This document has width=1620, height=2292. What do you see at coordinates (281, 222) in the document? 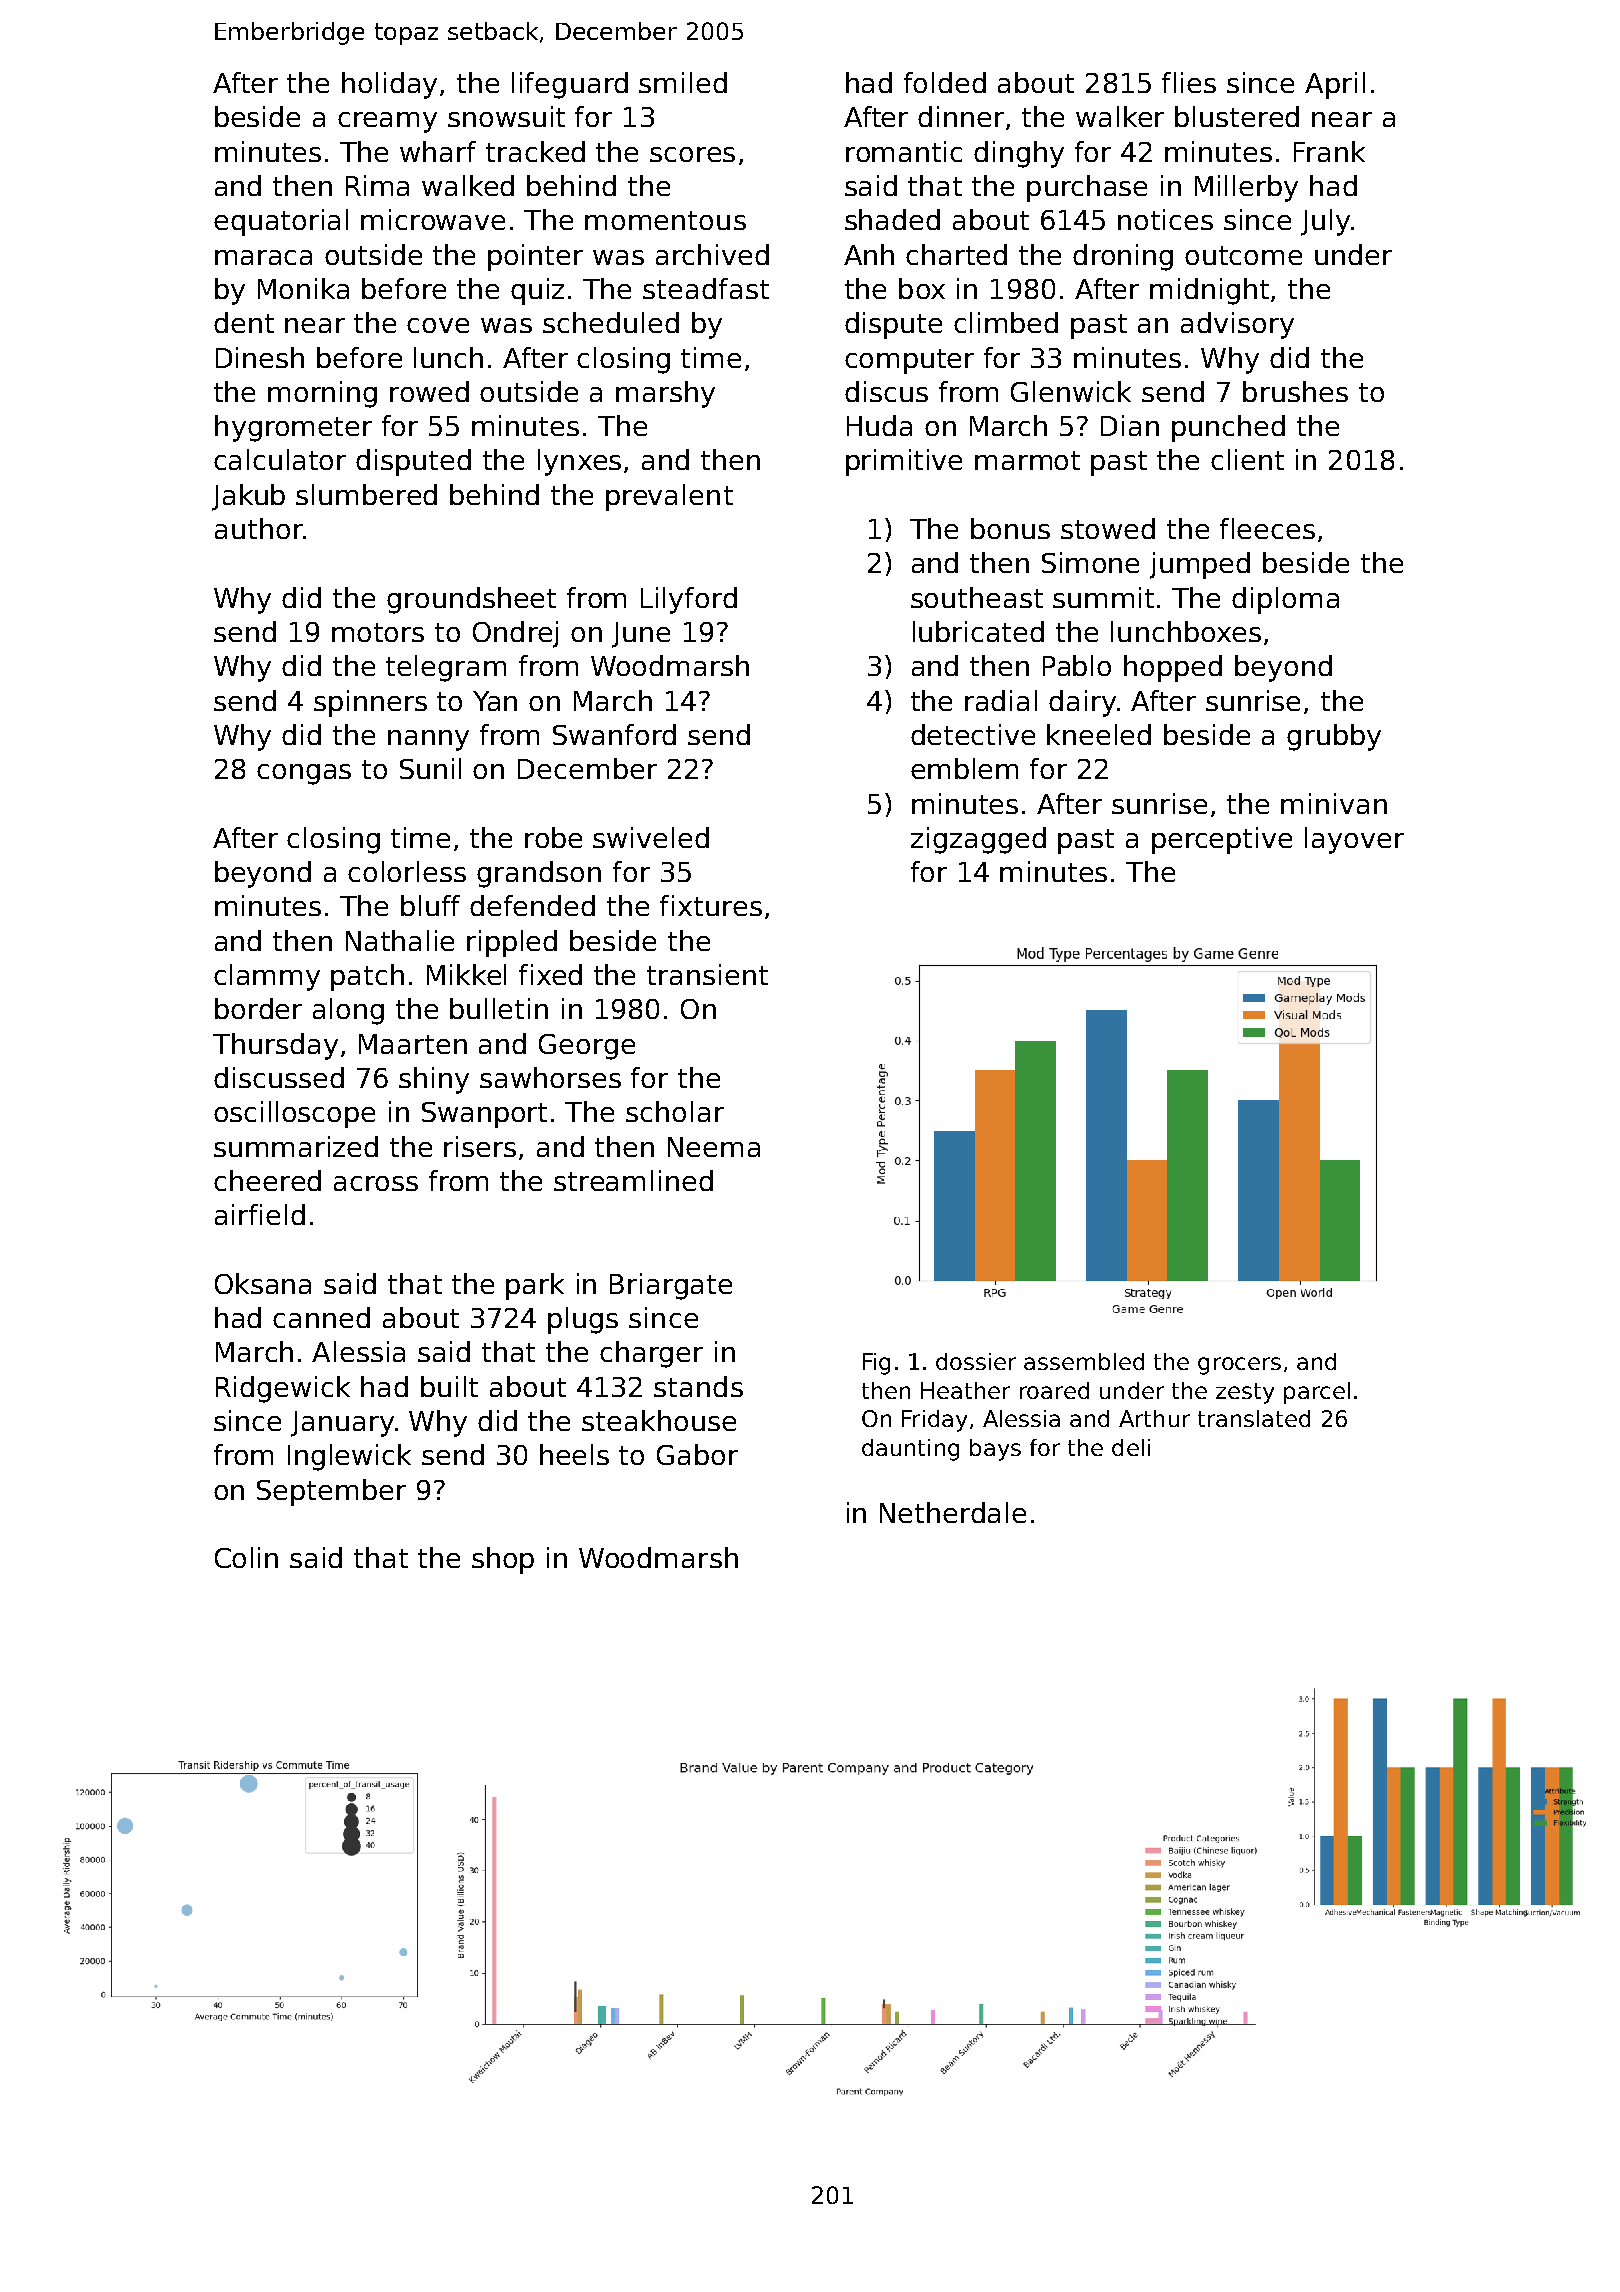
I see `equatorial` at bounding box center [281, 222].
